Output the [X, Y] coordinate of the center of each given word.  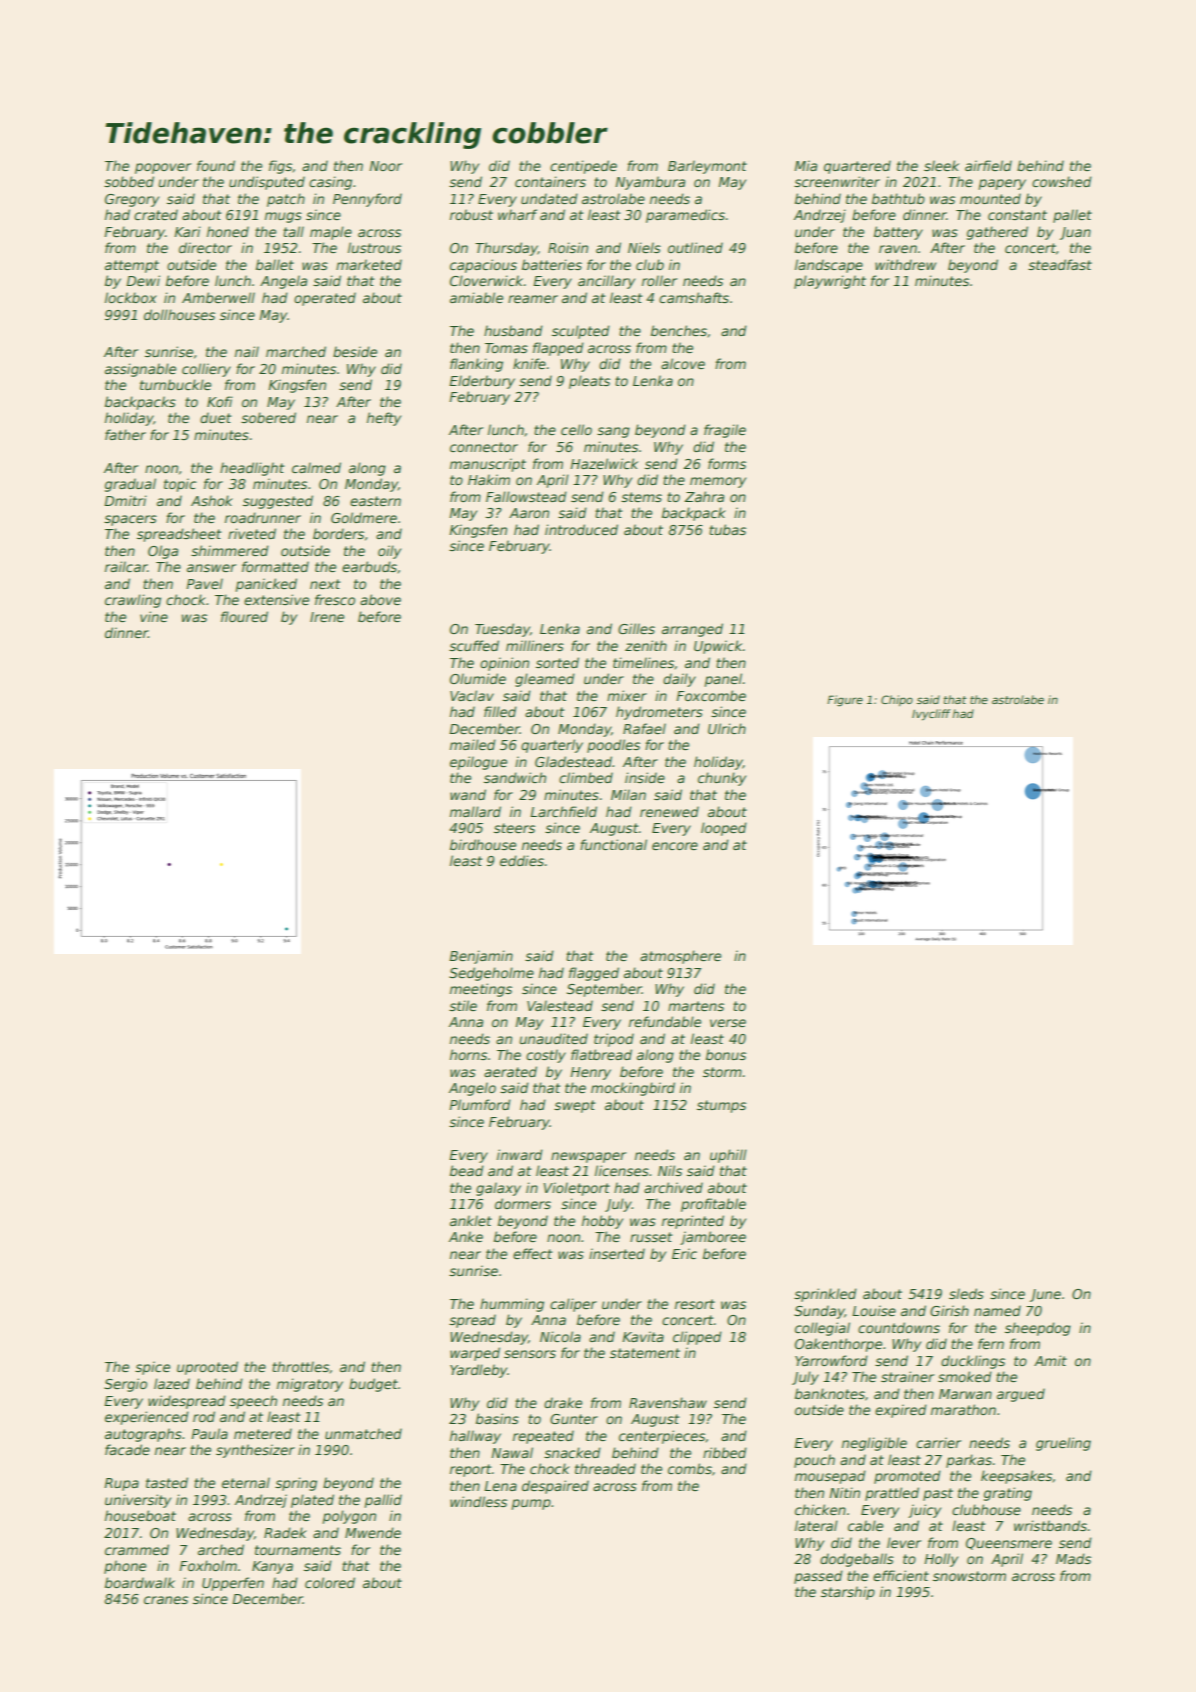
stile [463, 1005]
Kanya [272, 1567]
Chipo [897, 700]
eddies [522, 860]
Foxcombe [711, 695]
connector [484, 447]
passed [818, 1577]
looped [724, 829]
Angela [283, 282]
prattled [892, 1494]
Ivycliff [931, 715]
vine [154, 616]
